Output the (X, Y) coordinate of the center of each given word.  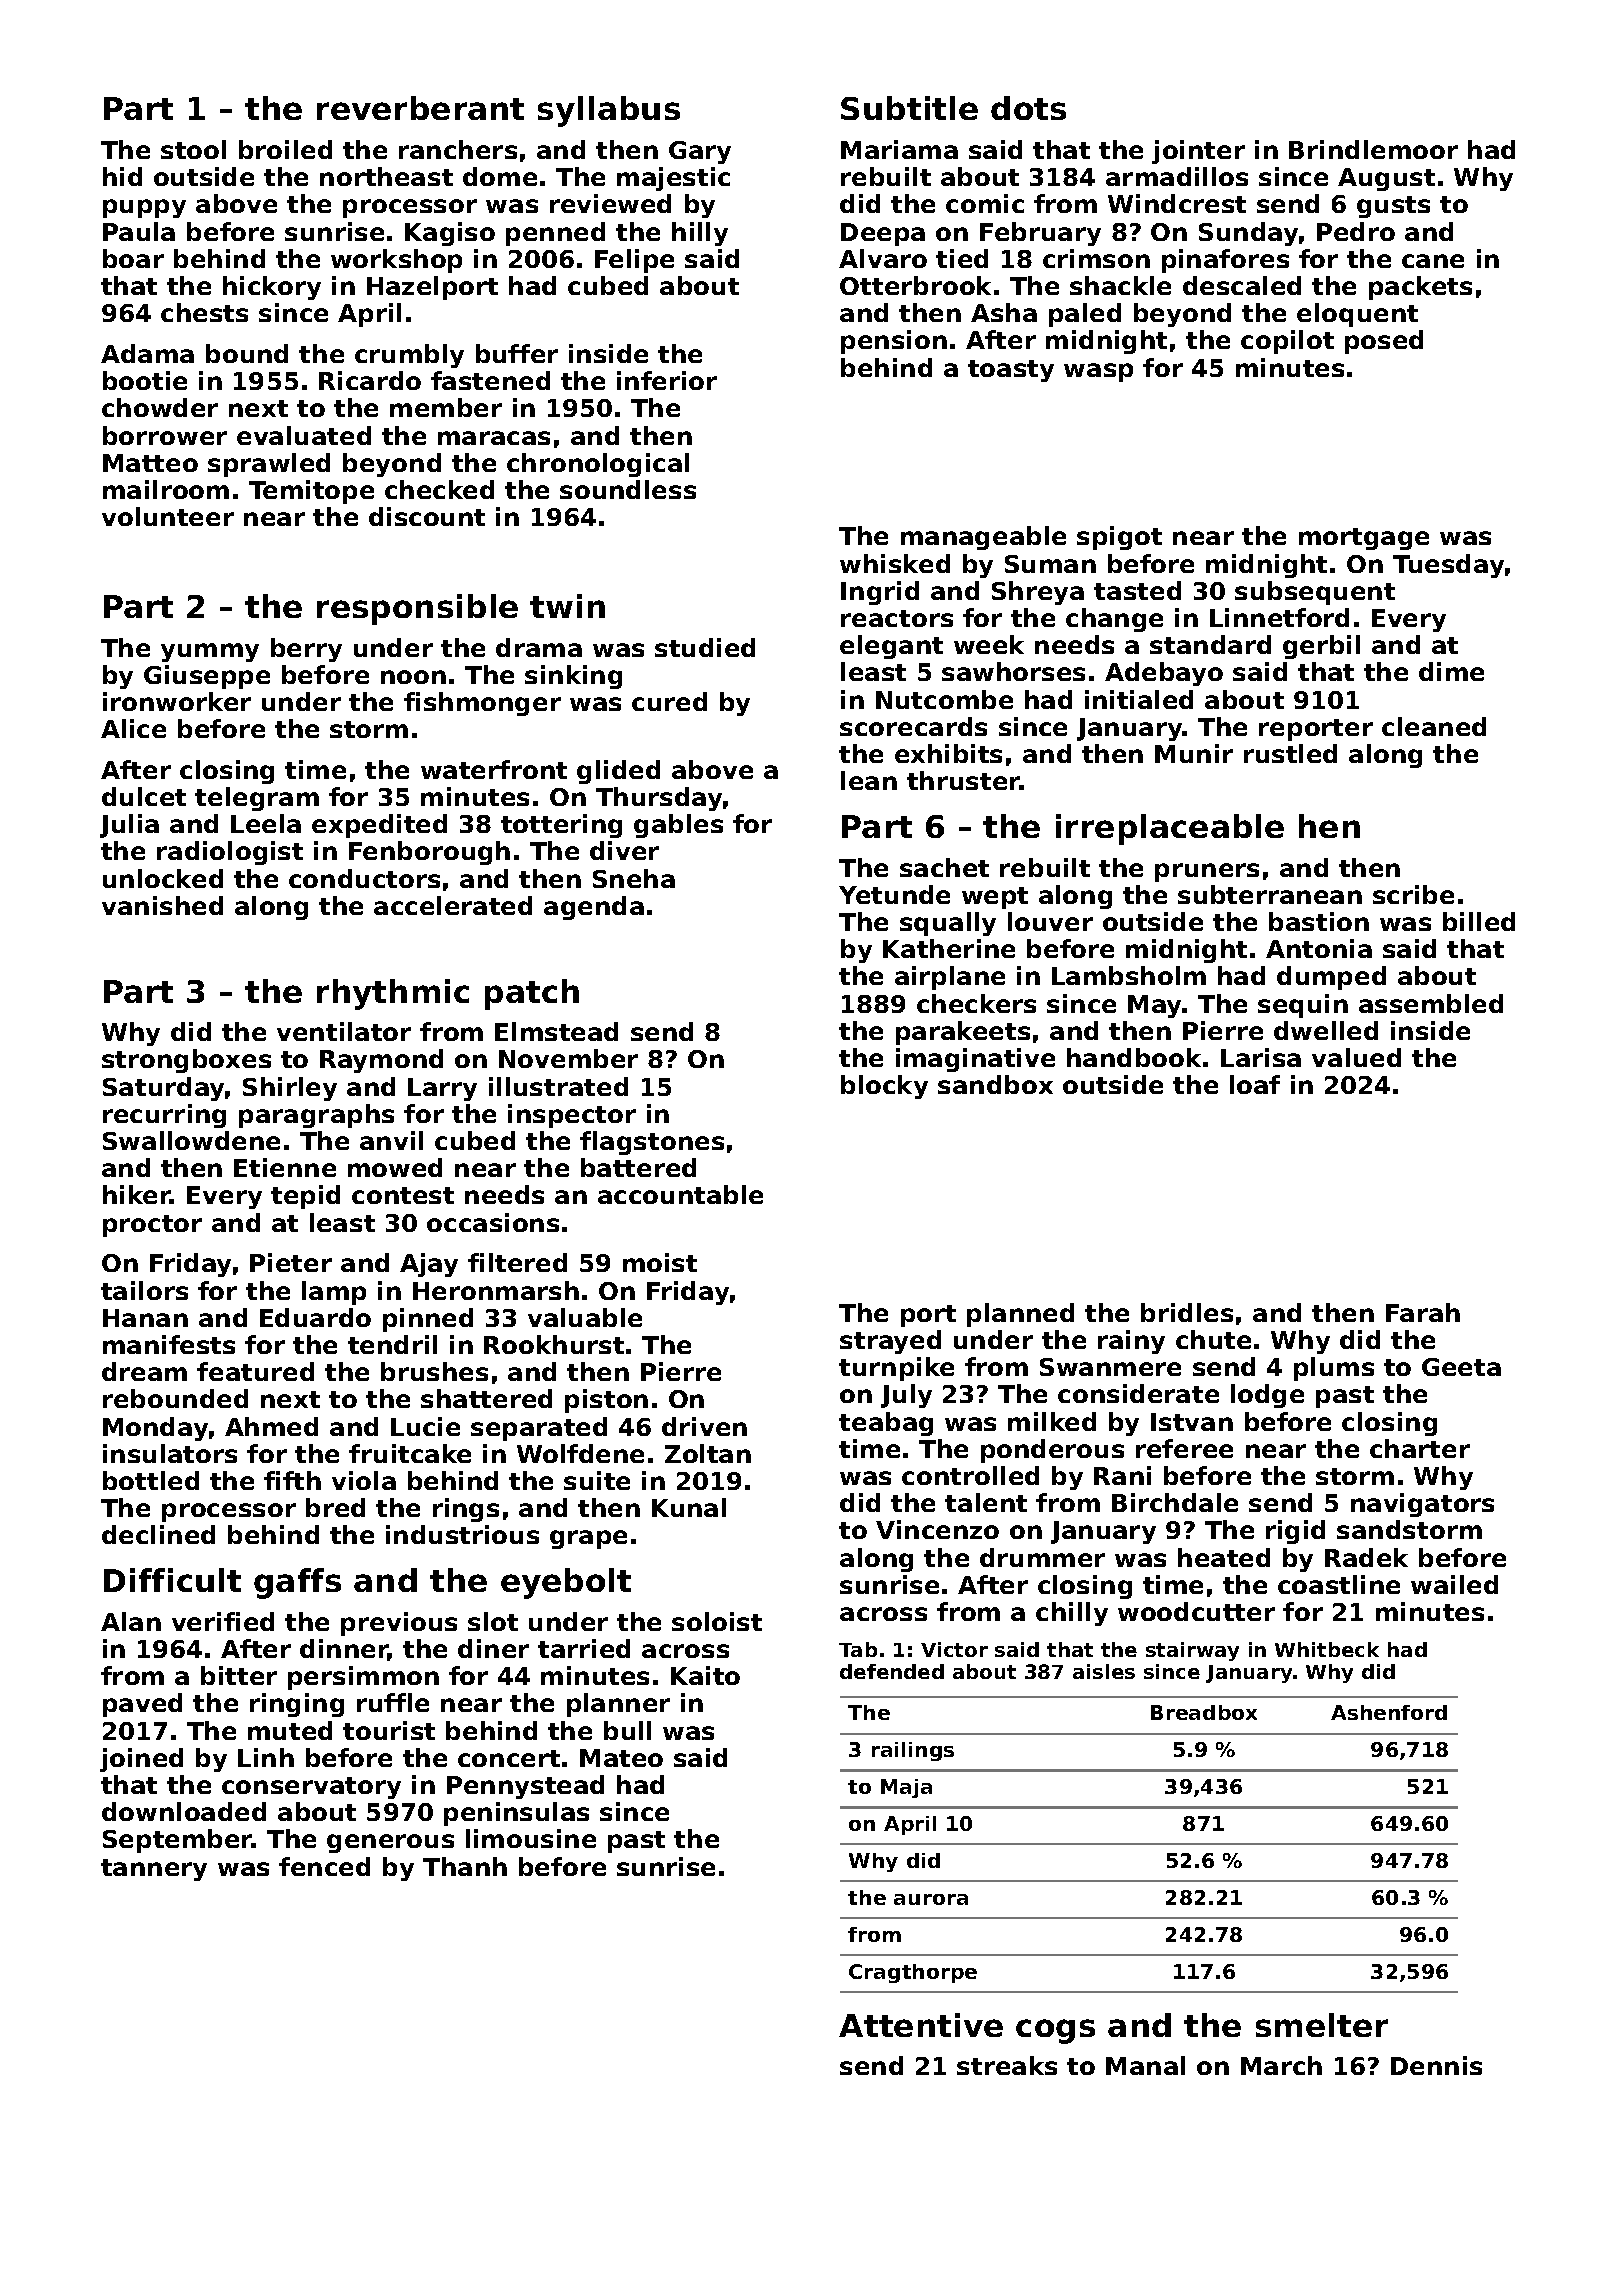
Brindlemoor (1373, 149)
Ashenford (1389, 1712)
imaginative (975, 1060)
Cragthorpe (913, 1973)
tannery (154, 1870)
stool (193, 149)
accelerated (453, 905)
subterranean (1270, 894)
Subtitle (909, 108)
